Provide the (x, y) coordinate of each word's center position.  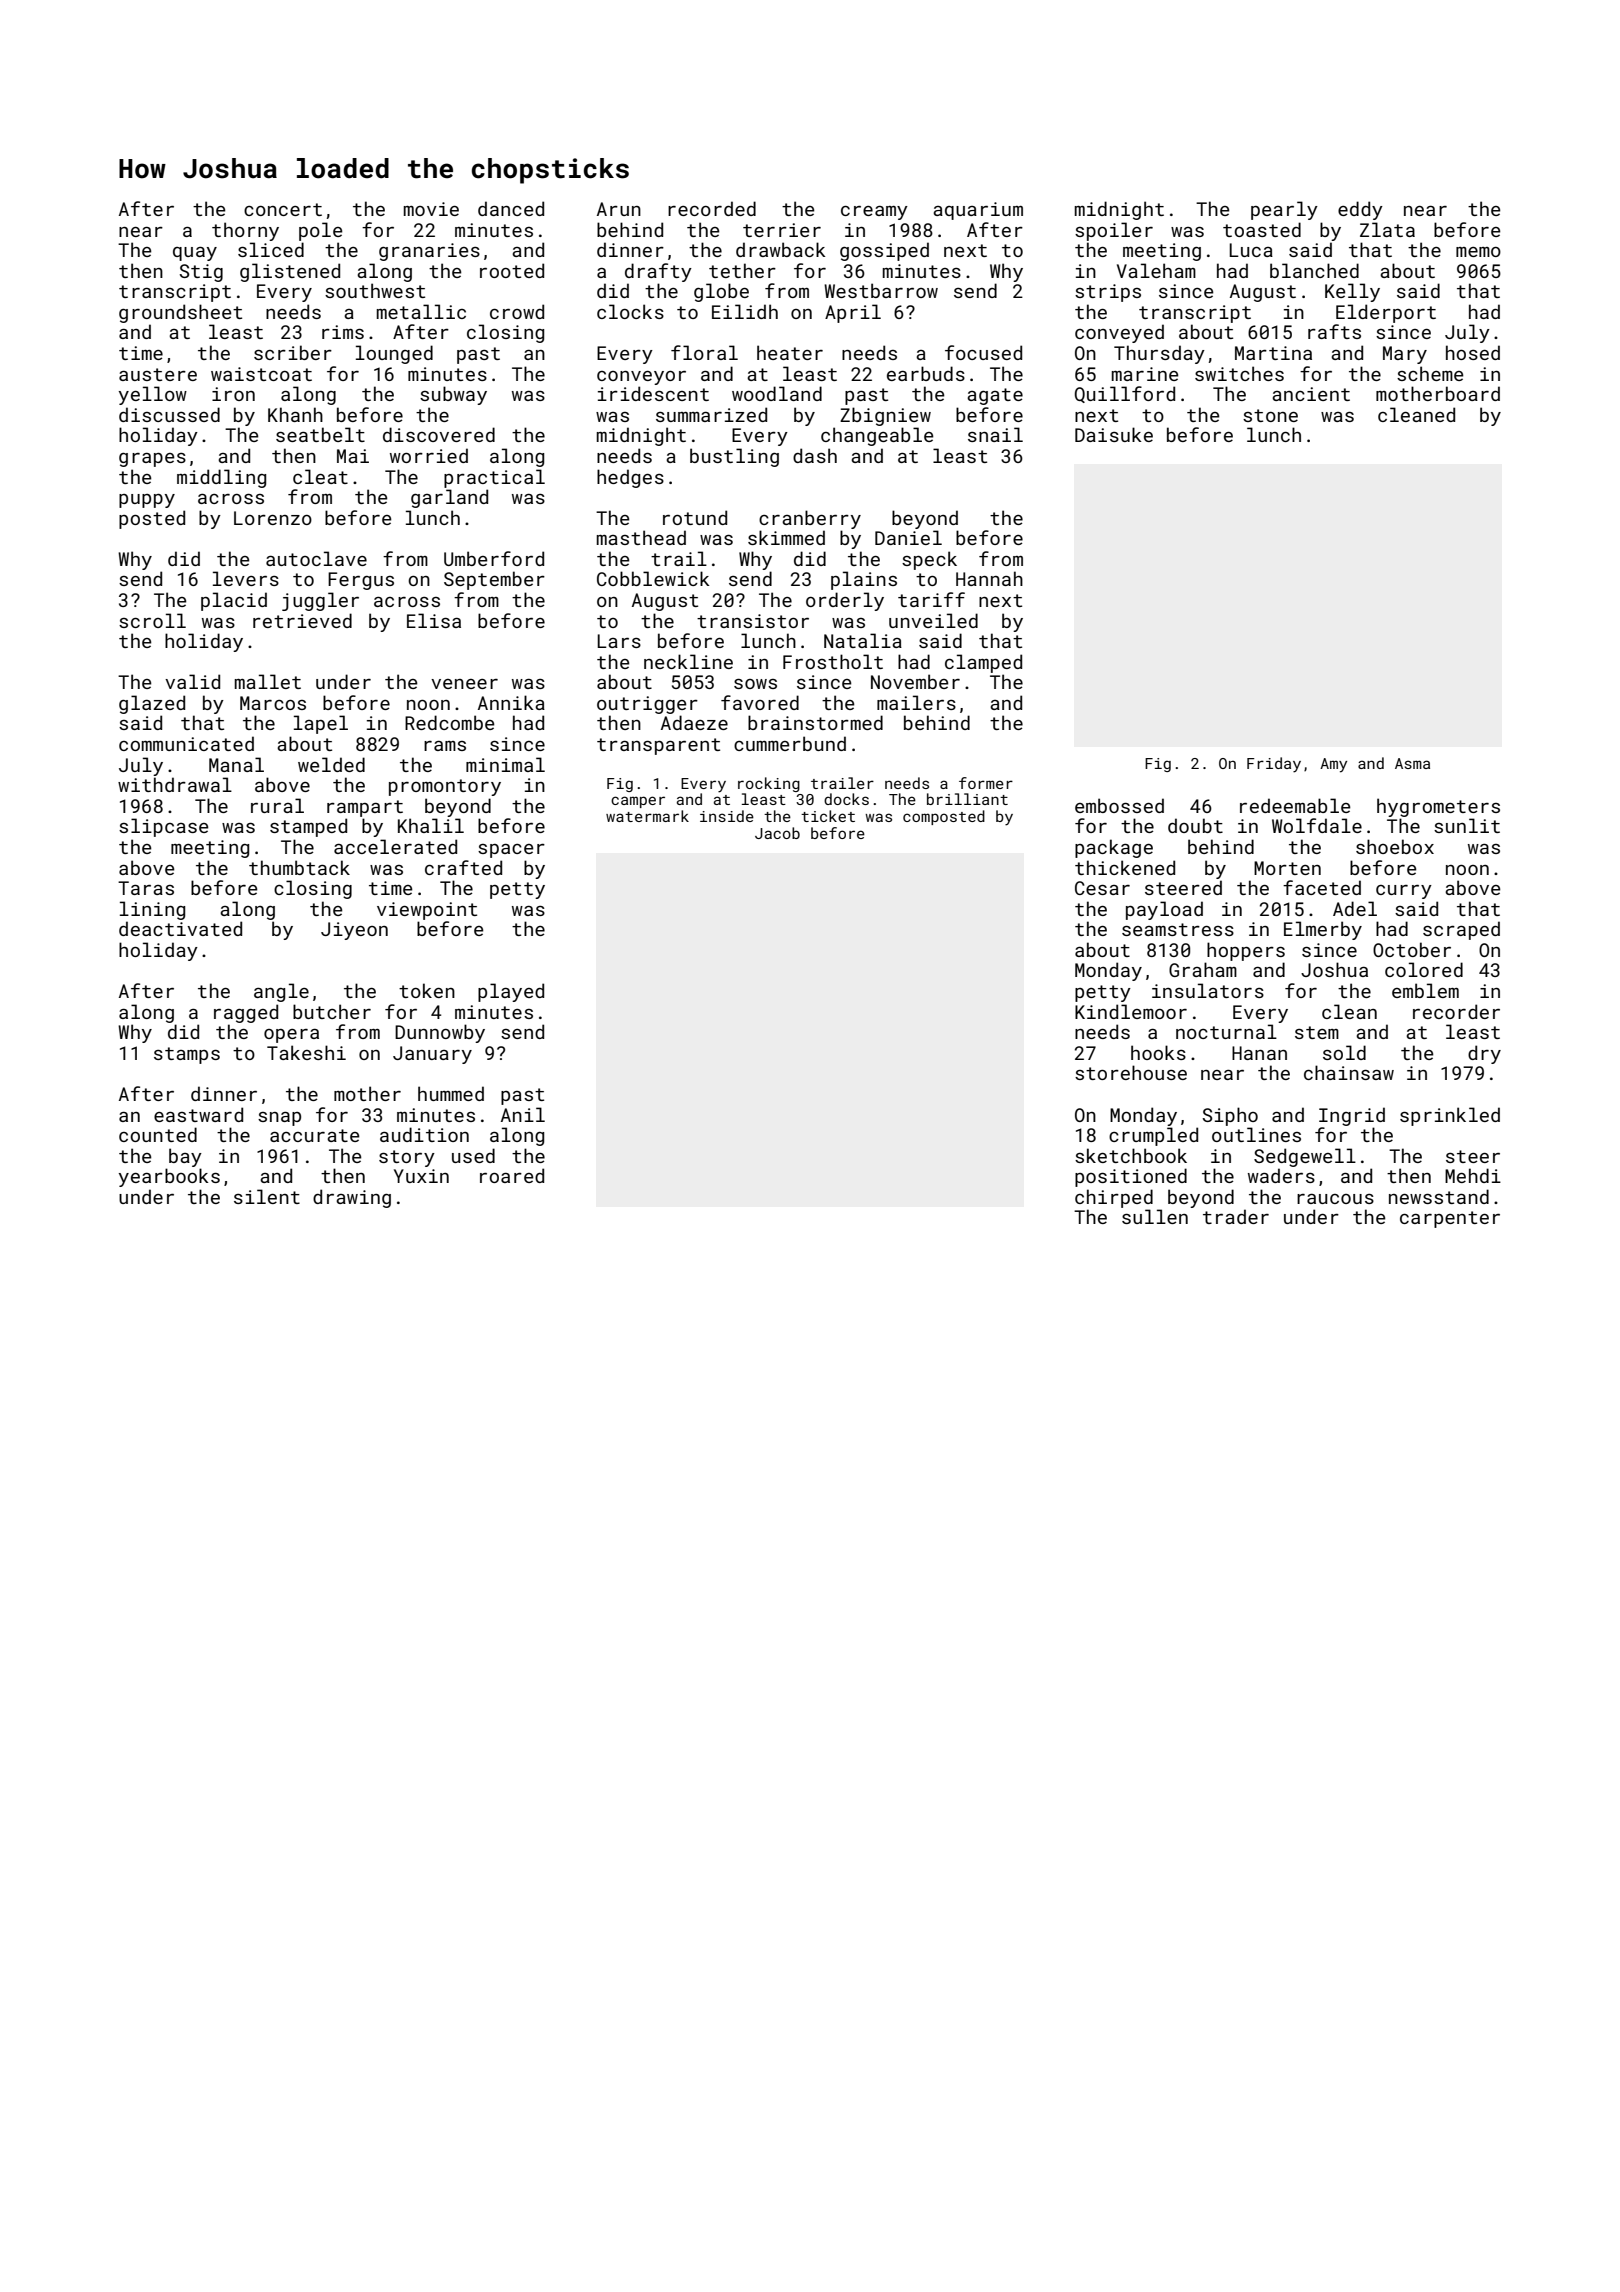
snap (279, 1119)
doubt (1195, 825)
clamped (983, 663)
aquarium (978, 211)
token (427, 990)
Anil (523, 1114)
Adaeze (694, 722)
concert (283, 209)
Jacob (777, 833)
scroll (152, 620)
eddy (1360, 210)
